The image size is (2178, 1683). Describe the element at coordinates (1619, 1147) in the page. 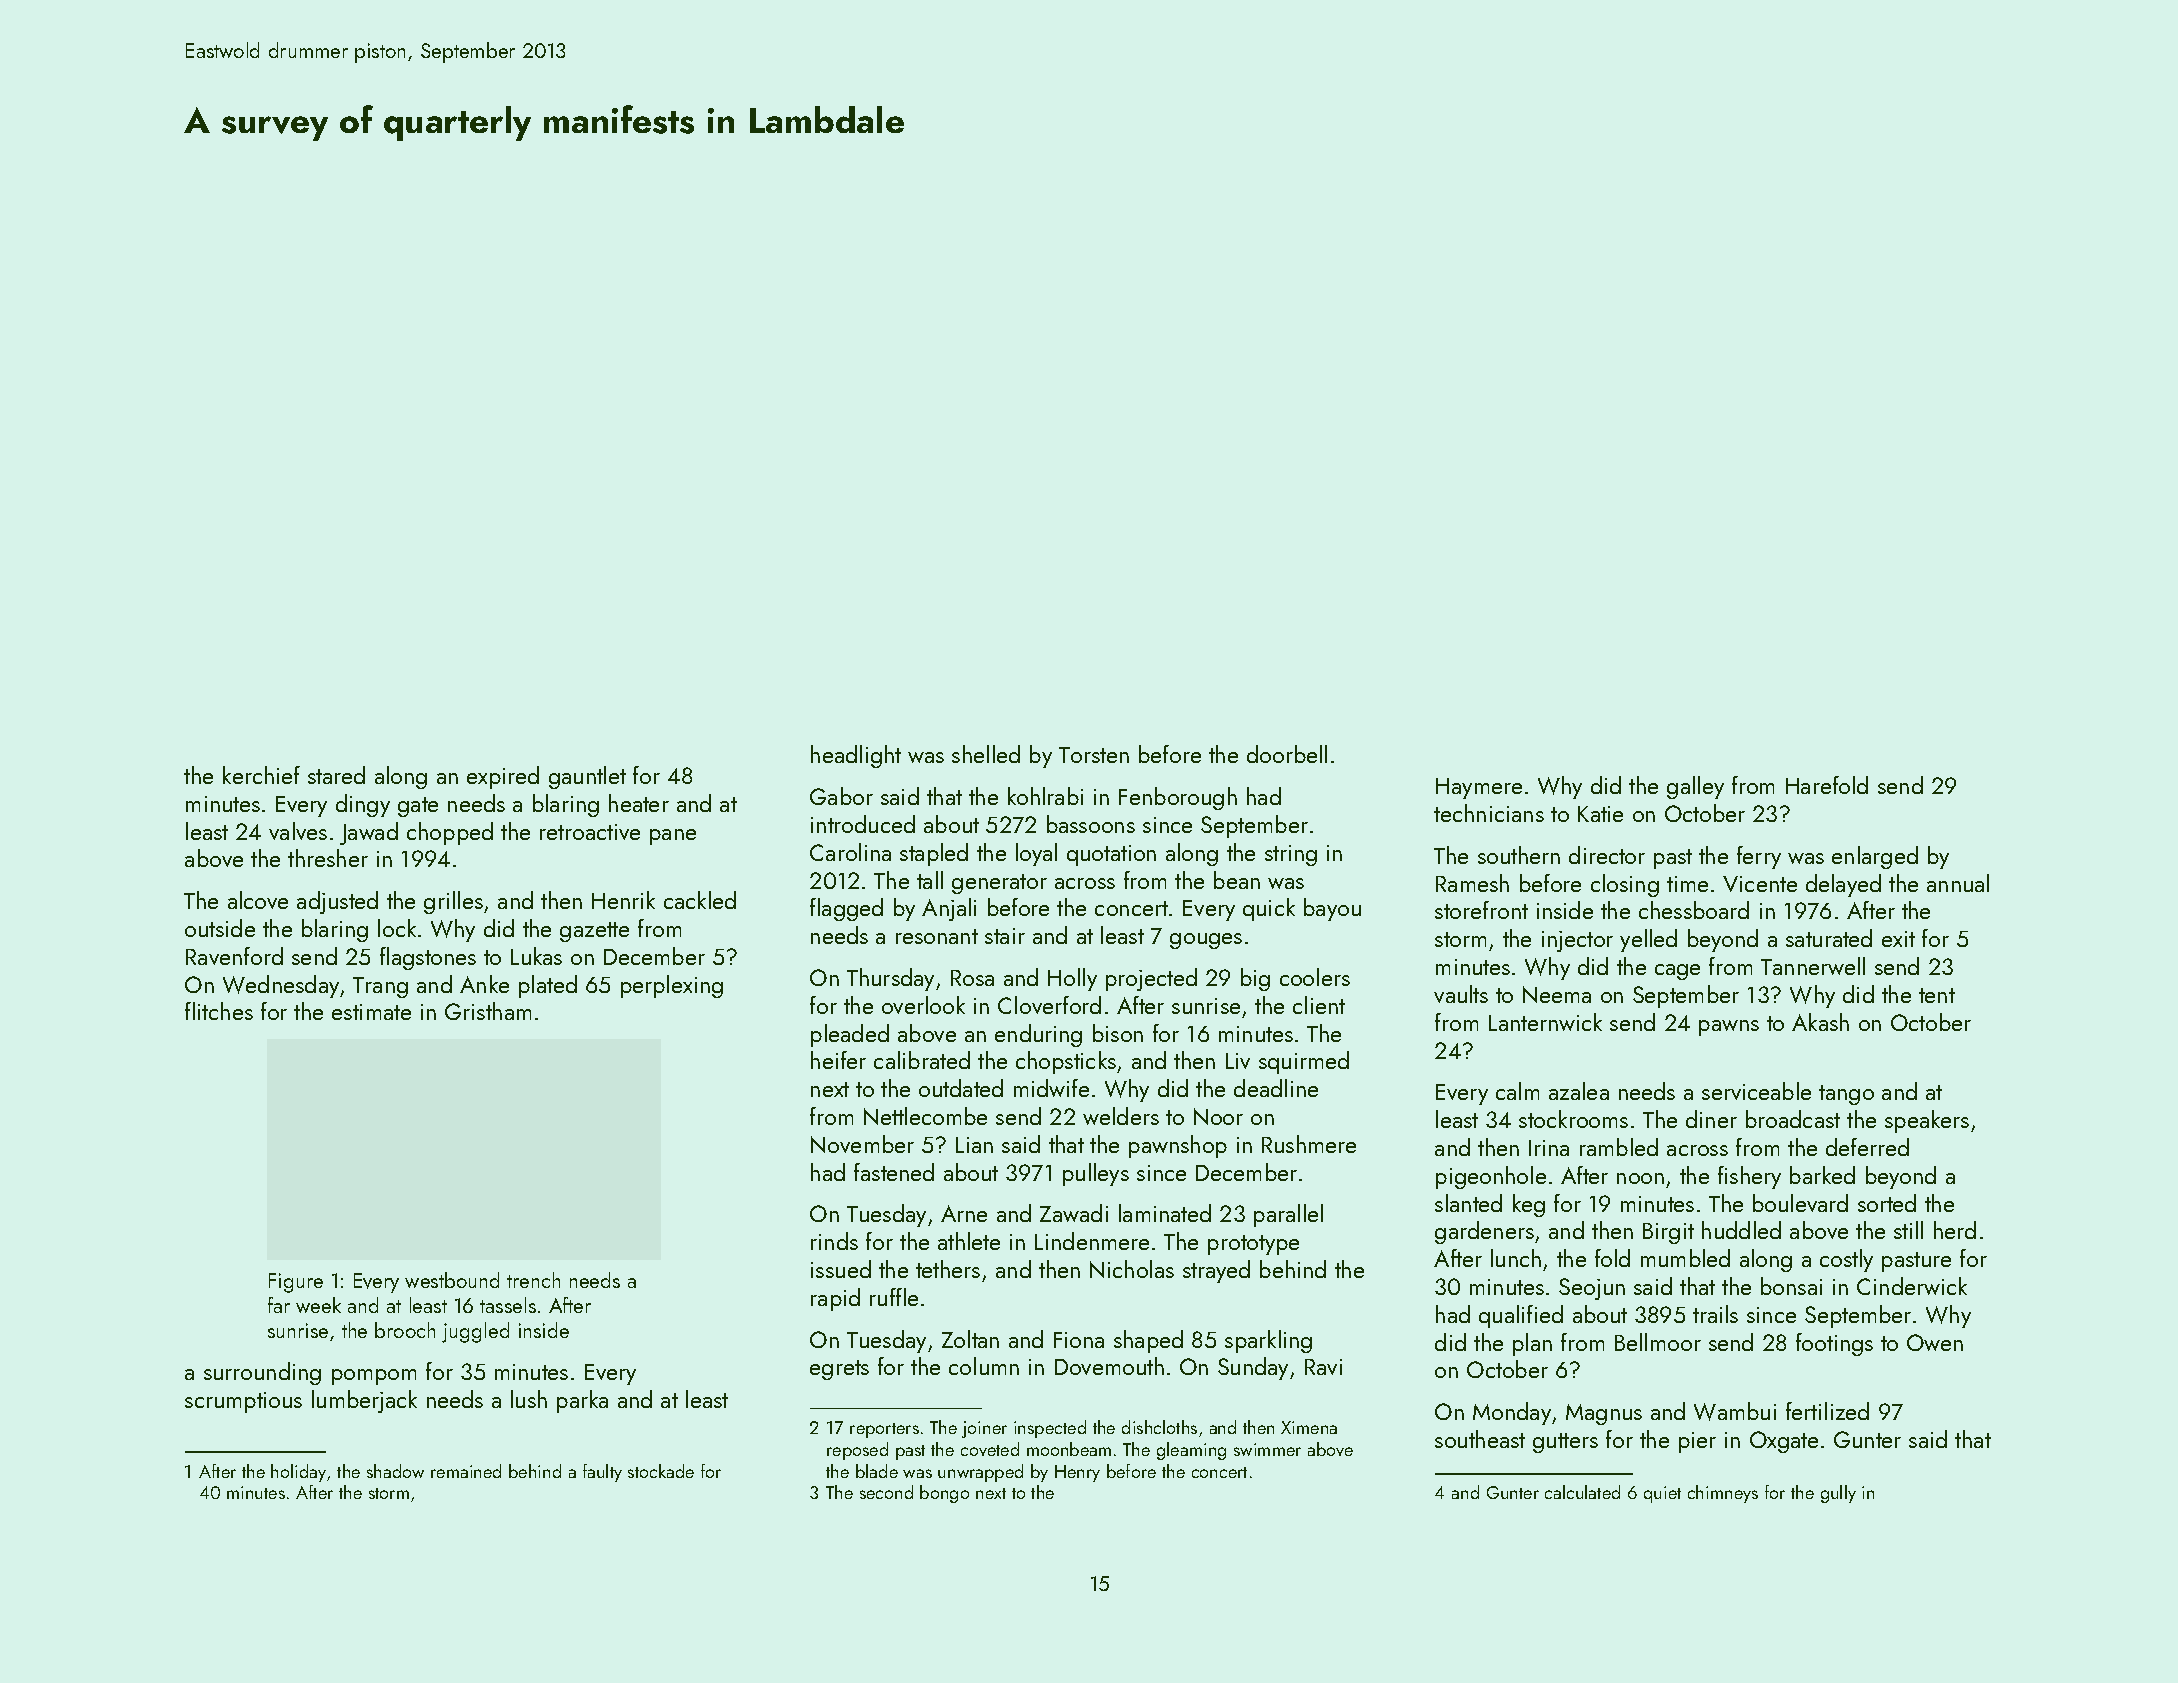

I see `rambled` at that location.
